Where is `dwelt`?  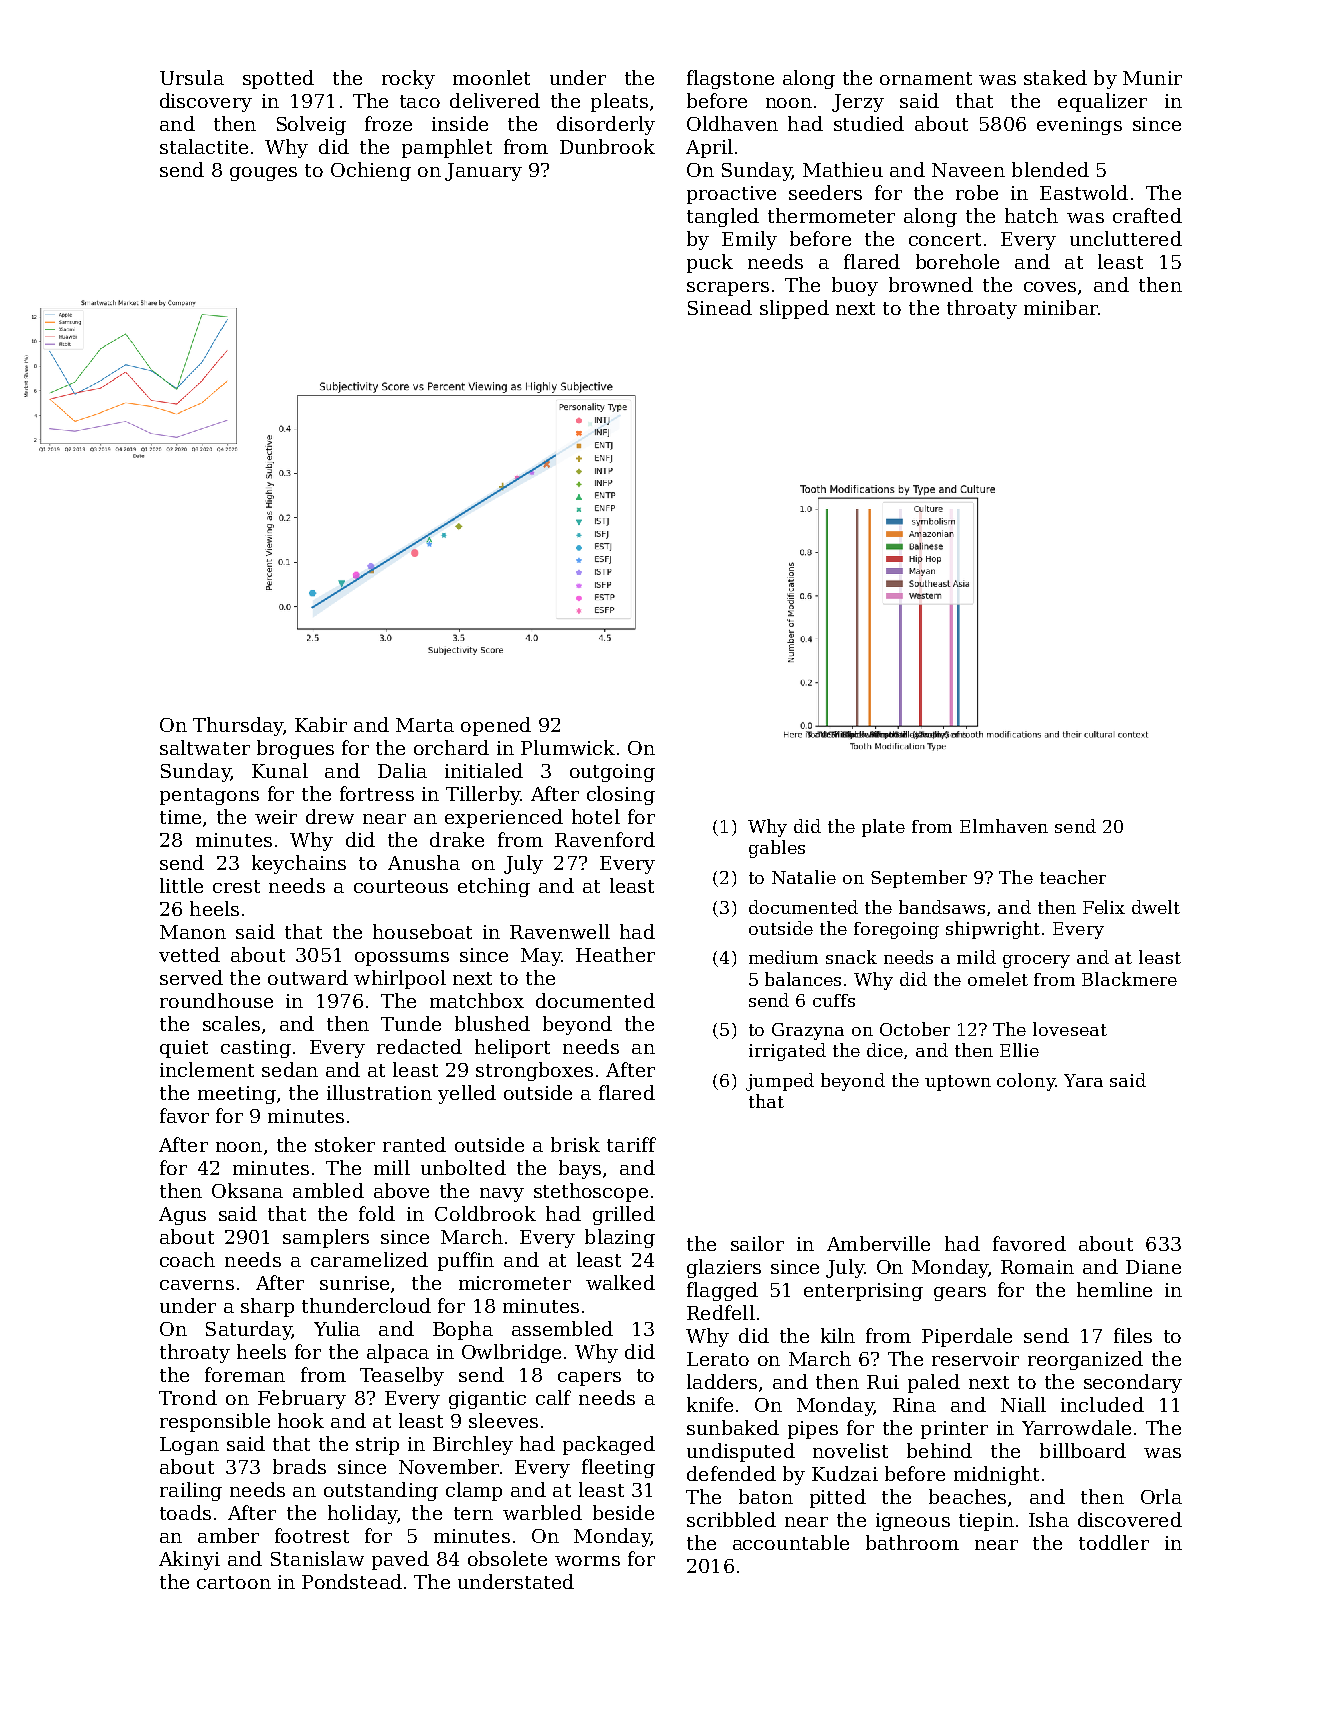 dwelt is located at coordinates (1156, 907).
